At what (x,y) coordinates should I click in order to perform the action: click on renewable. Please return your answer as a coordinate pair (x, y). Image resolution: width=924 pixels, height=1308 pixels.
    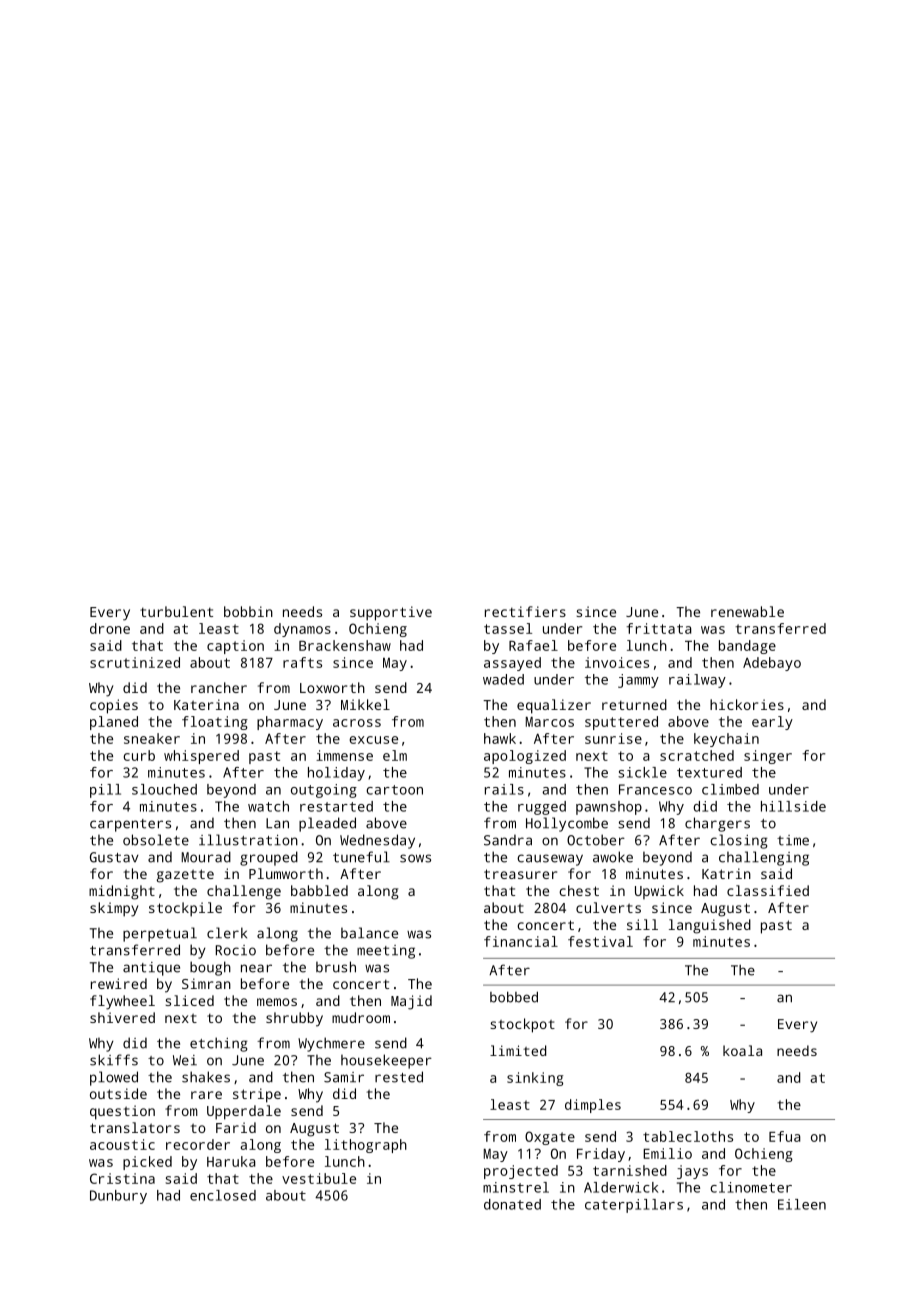
    Looking at the image, I should click on (747, 611).
